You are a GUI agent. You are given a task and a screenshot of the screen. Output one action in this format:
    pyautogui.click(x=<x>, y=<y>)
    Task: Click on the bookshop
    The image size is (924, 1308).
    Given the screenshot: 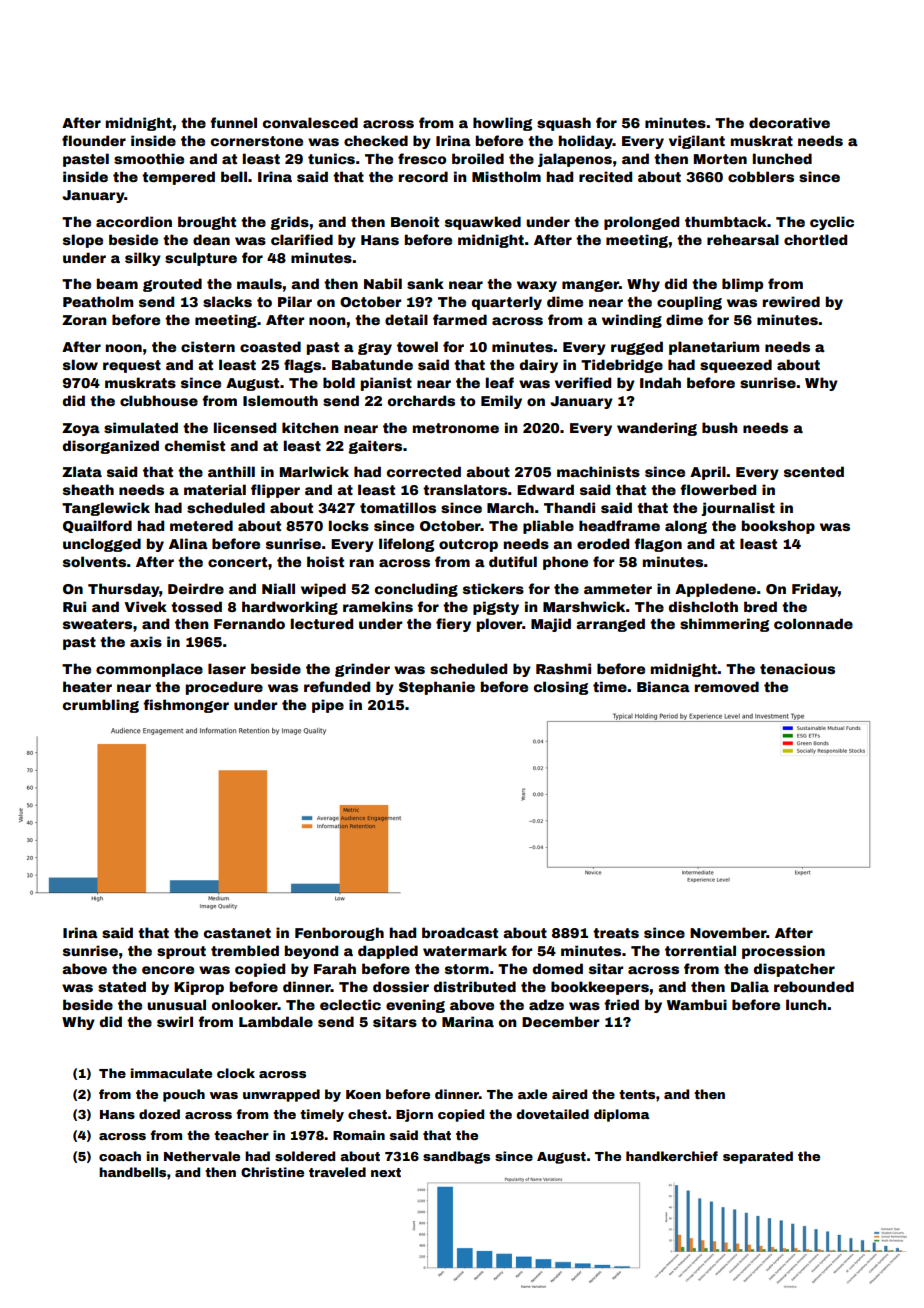 What is the action you would take?
    pyautogui.click(x=778, y=527)
